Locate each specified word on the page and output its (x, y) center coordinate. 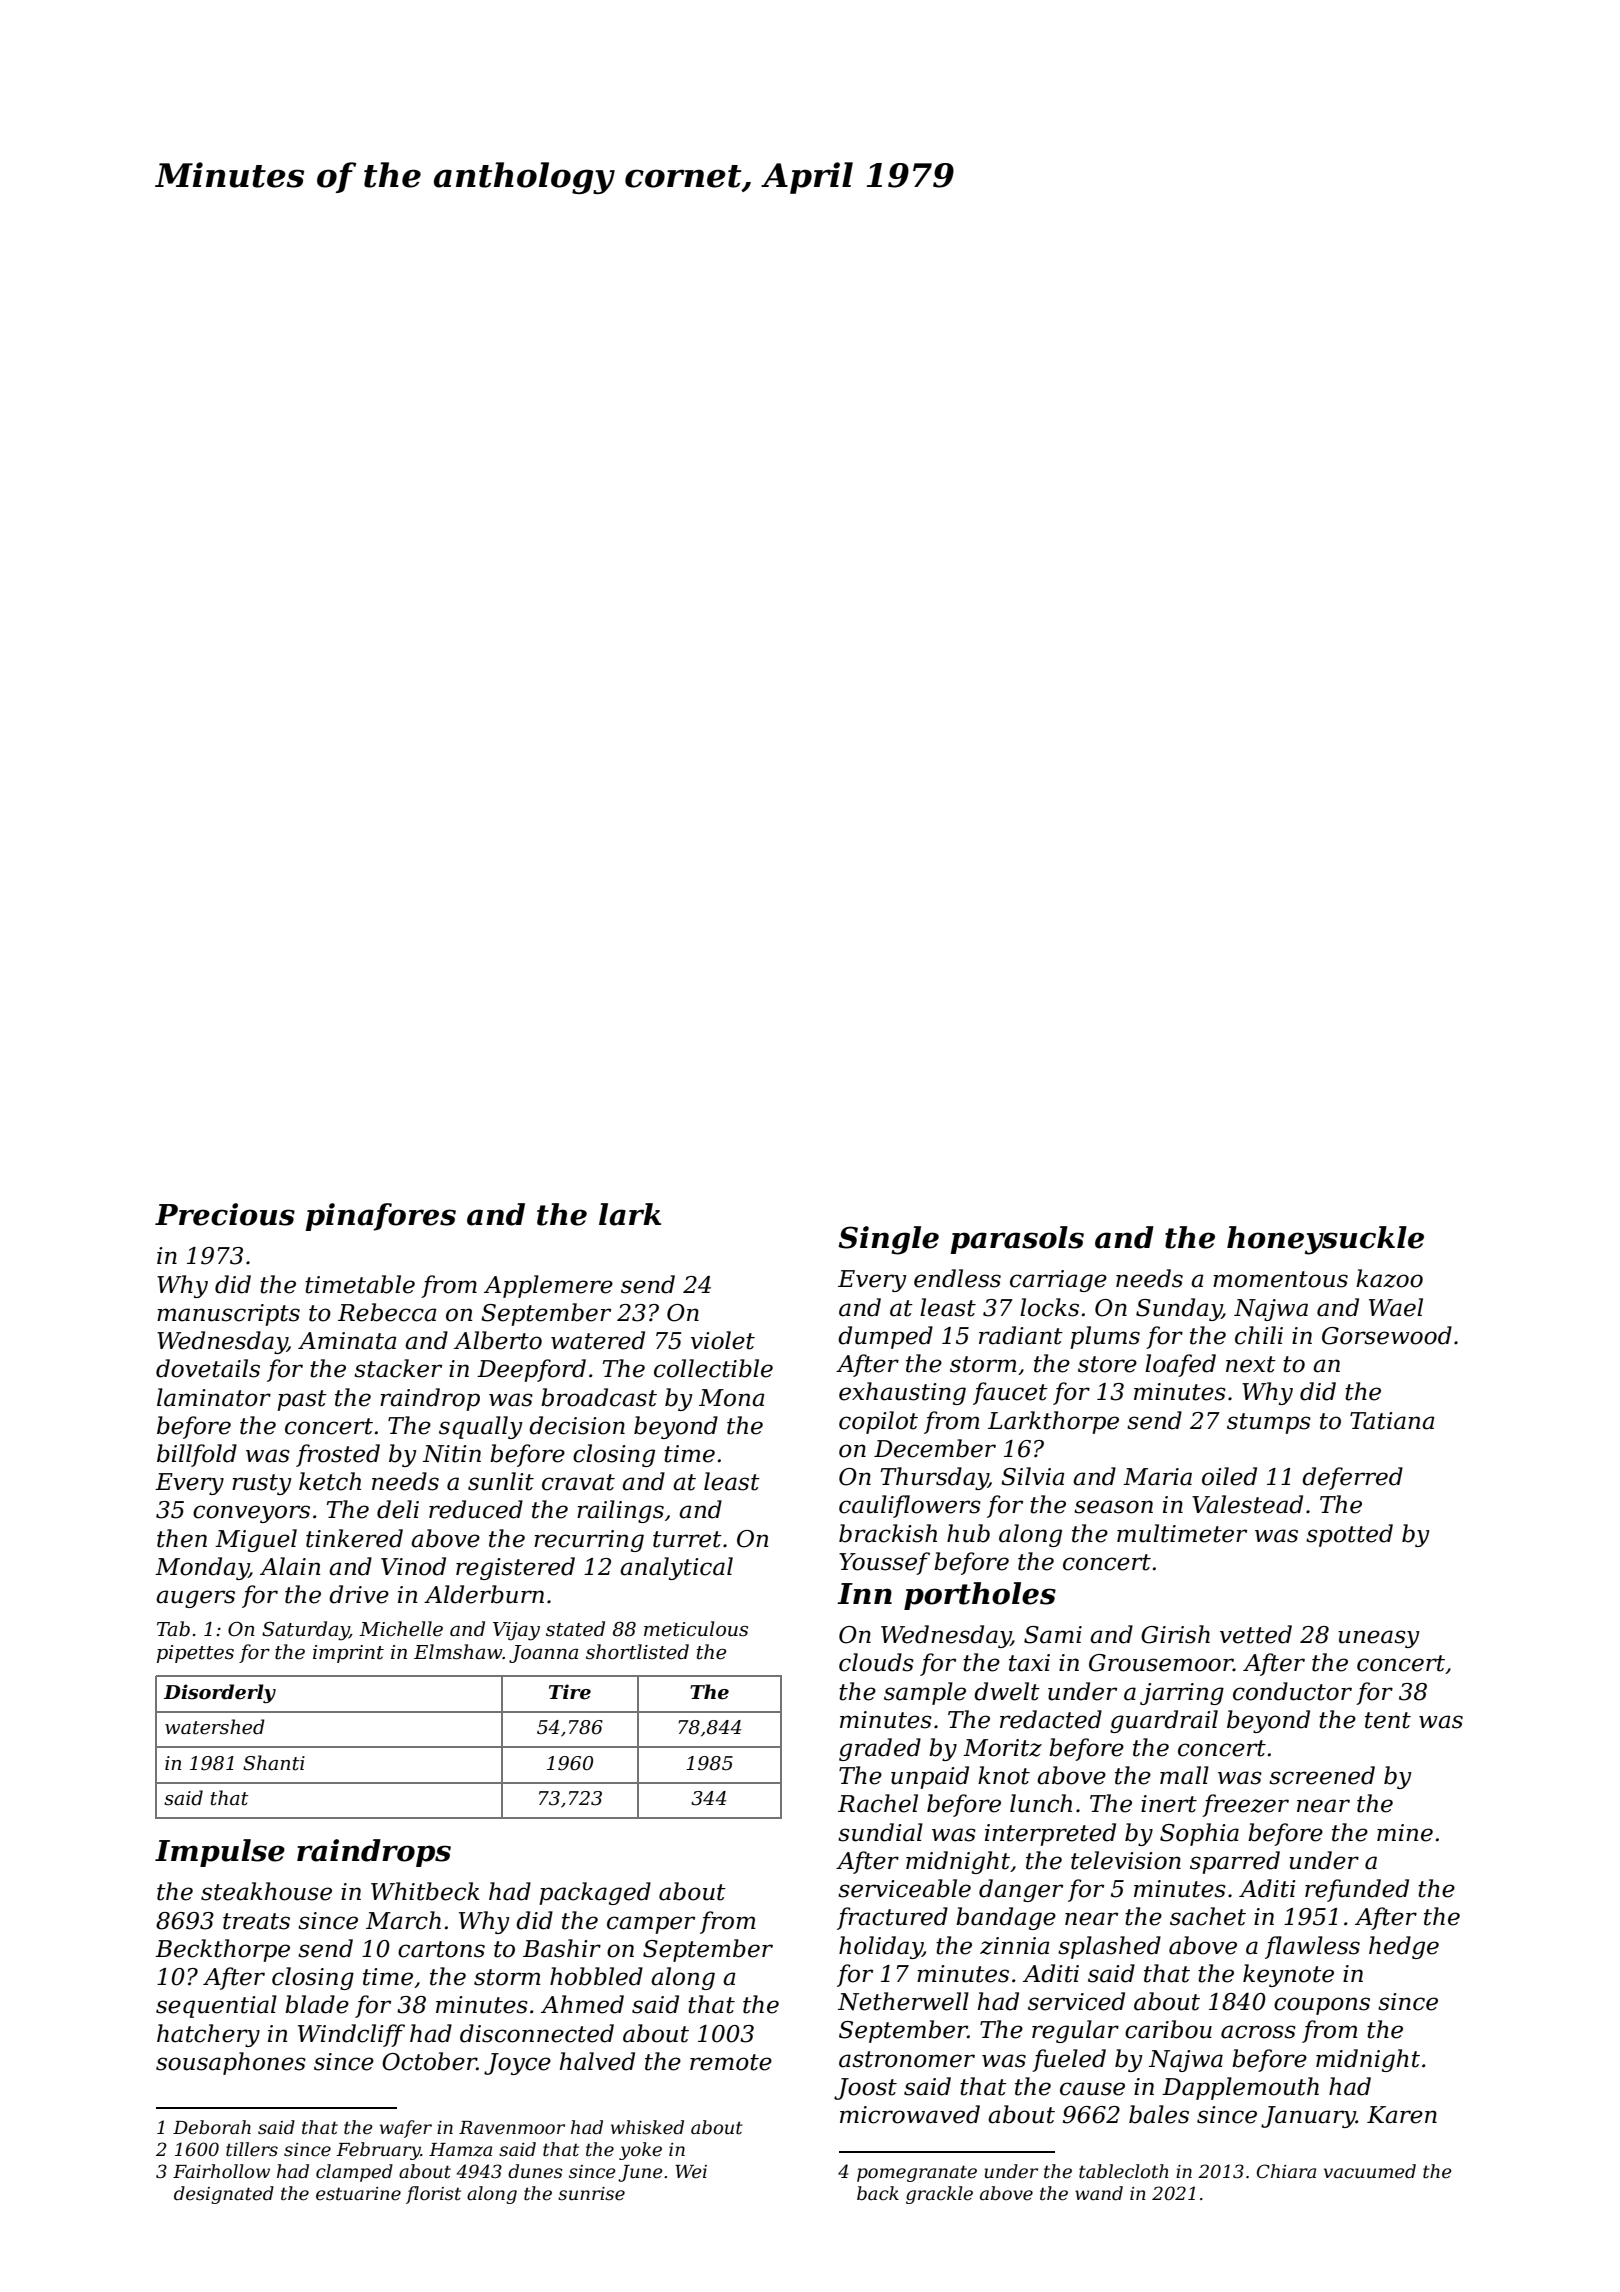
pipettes (195, 1654)
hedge (1404, 1947)
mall (1184, 1775)
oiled (1229, 1476)
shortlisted (637, 1652)
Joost (865, 2089)
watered (598, 1340)
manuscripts (228, 1315)
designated (224, 2195)
